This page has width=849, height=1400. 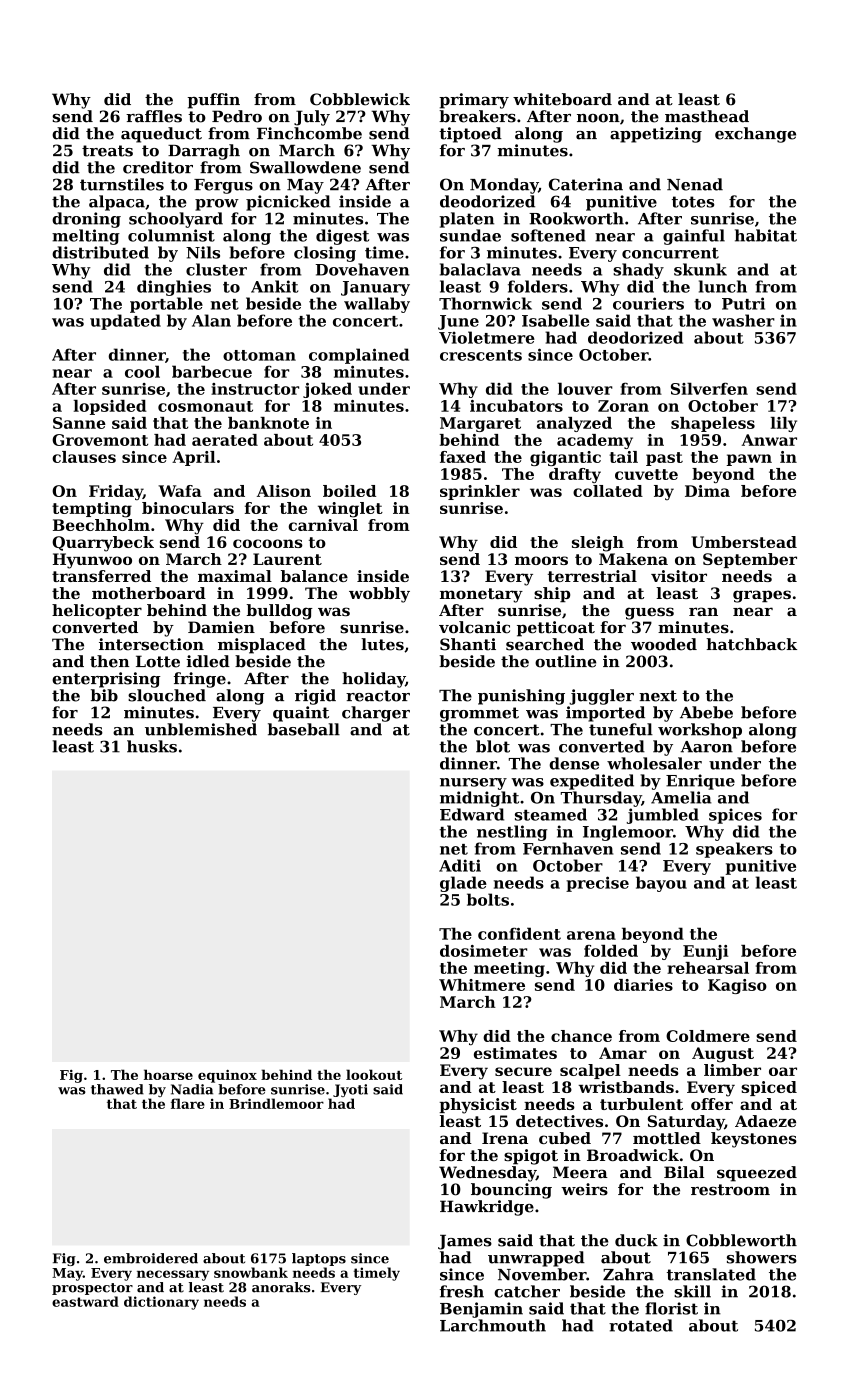 What do you see at coordinates (154, 116) in the page?
I see `raffles` at bounding box center [154, 116].
